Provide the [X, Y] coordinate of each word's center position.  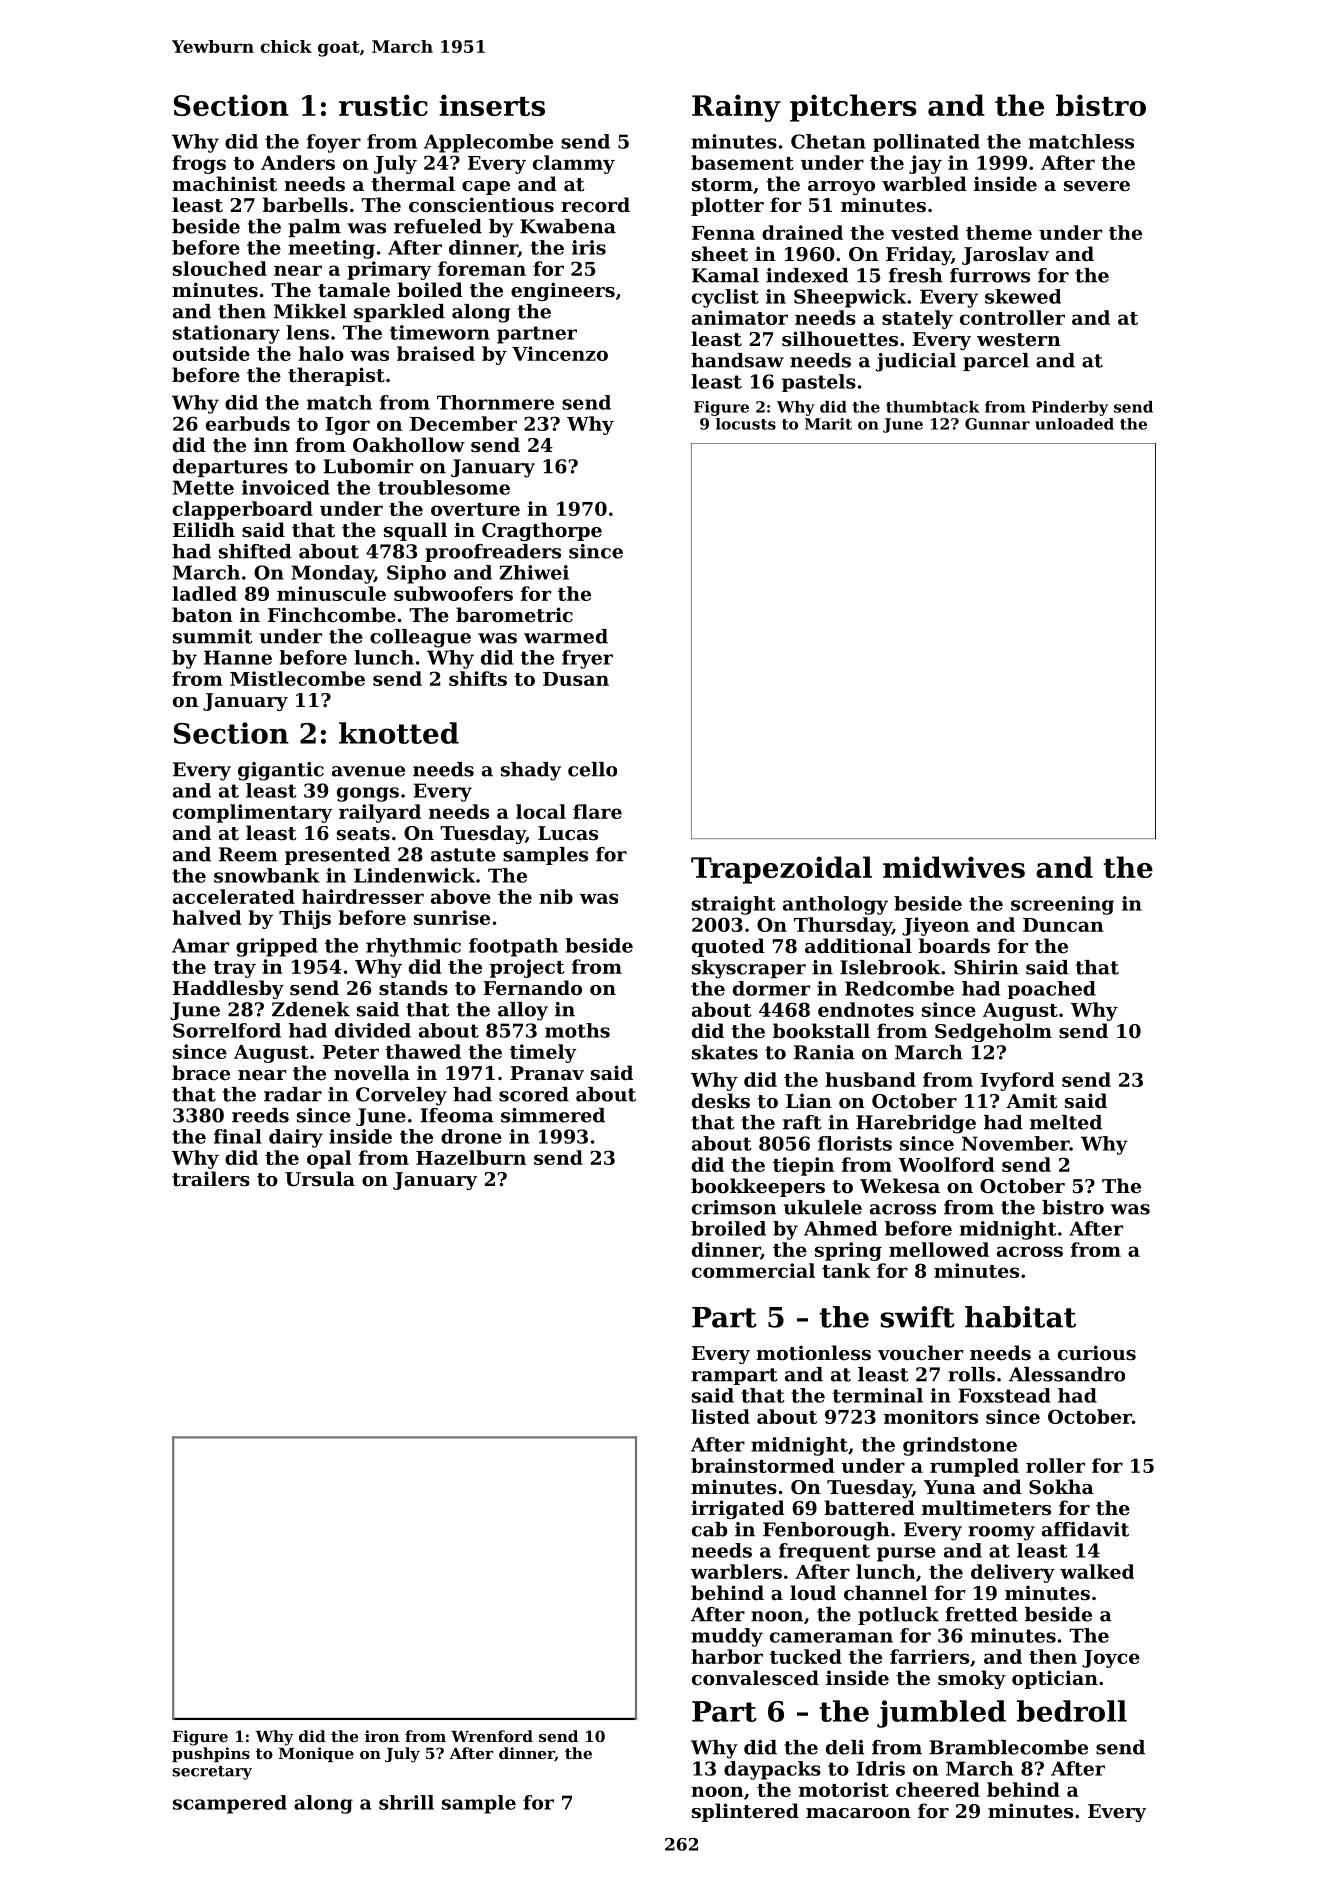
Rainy [736, 108]
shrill [406, 1802]
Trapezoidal [781, 870]
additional [858, 946]
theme [999, 232]
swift [918, 1317]
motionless [813, 1353]
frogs [199, 164]
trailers [211, 1179]
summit [213, 636]
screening [1062, 905]
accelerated [234, 896]
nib [556, 896]
